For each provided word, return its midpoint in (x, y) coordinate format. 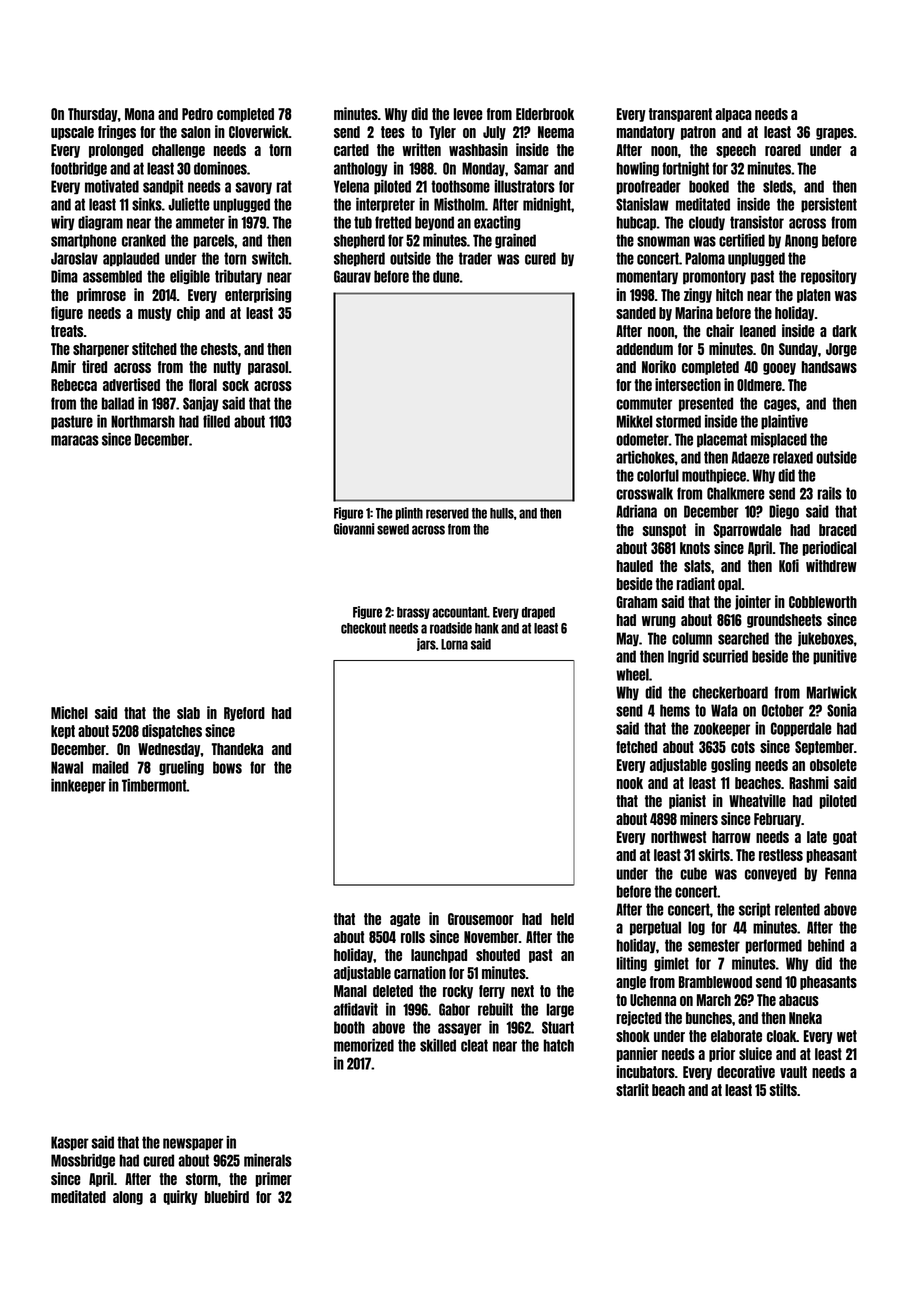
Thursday (93, 115)
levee (468, 114)
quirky (180, 1197)
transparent (680, 115)
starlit (632, 1089)
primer (274, 1179)
